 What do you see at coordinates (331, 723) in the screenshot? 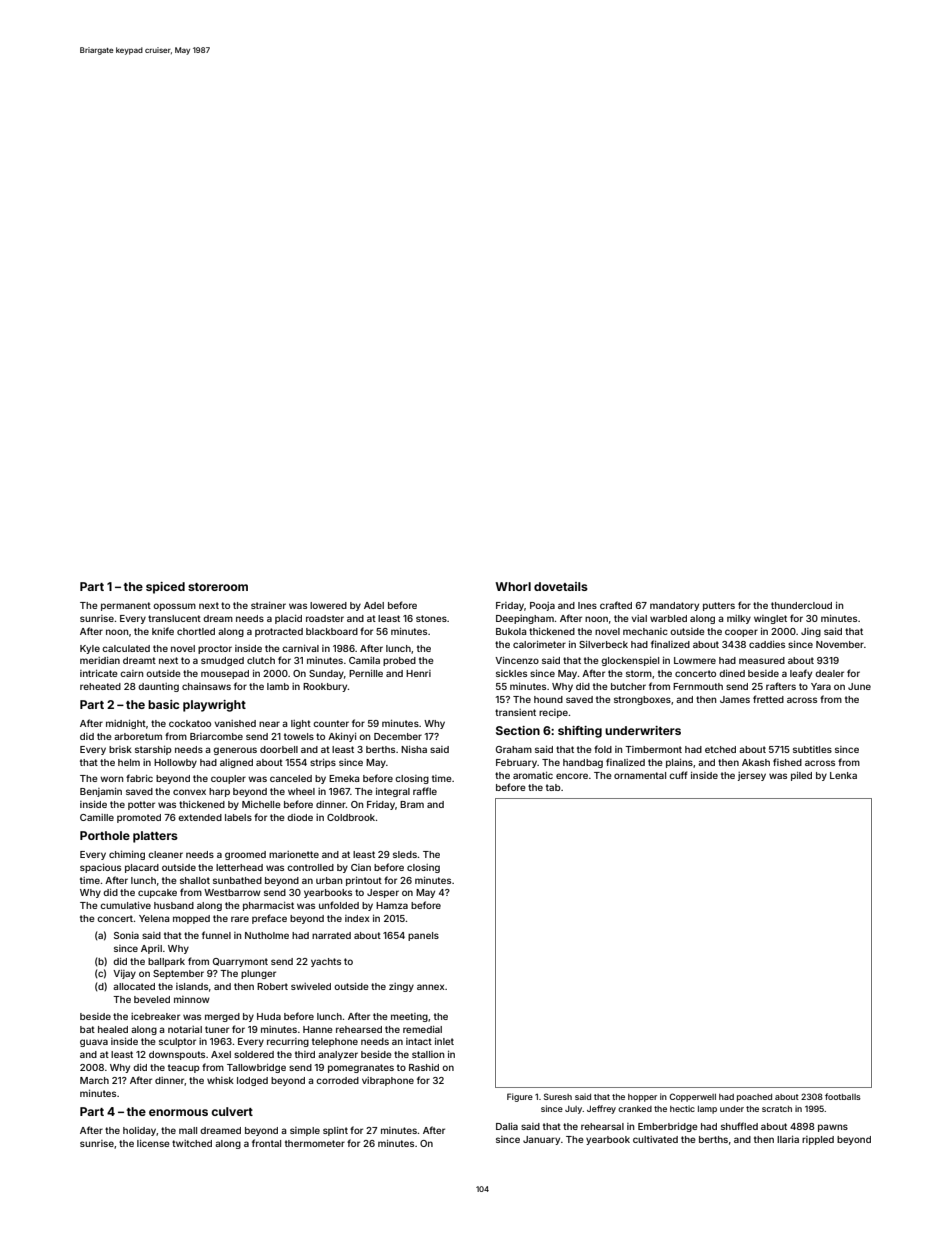
I see `counter` at bounding box center [331, 723].
